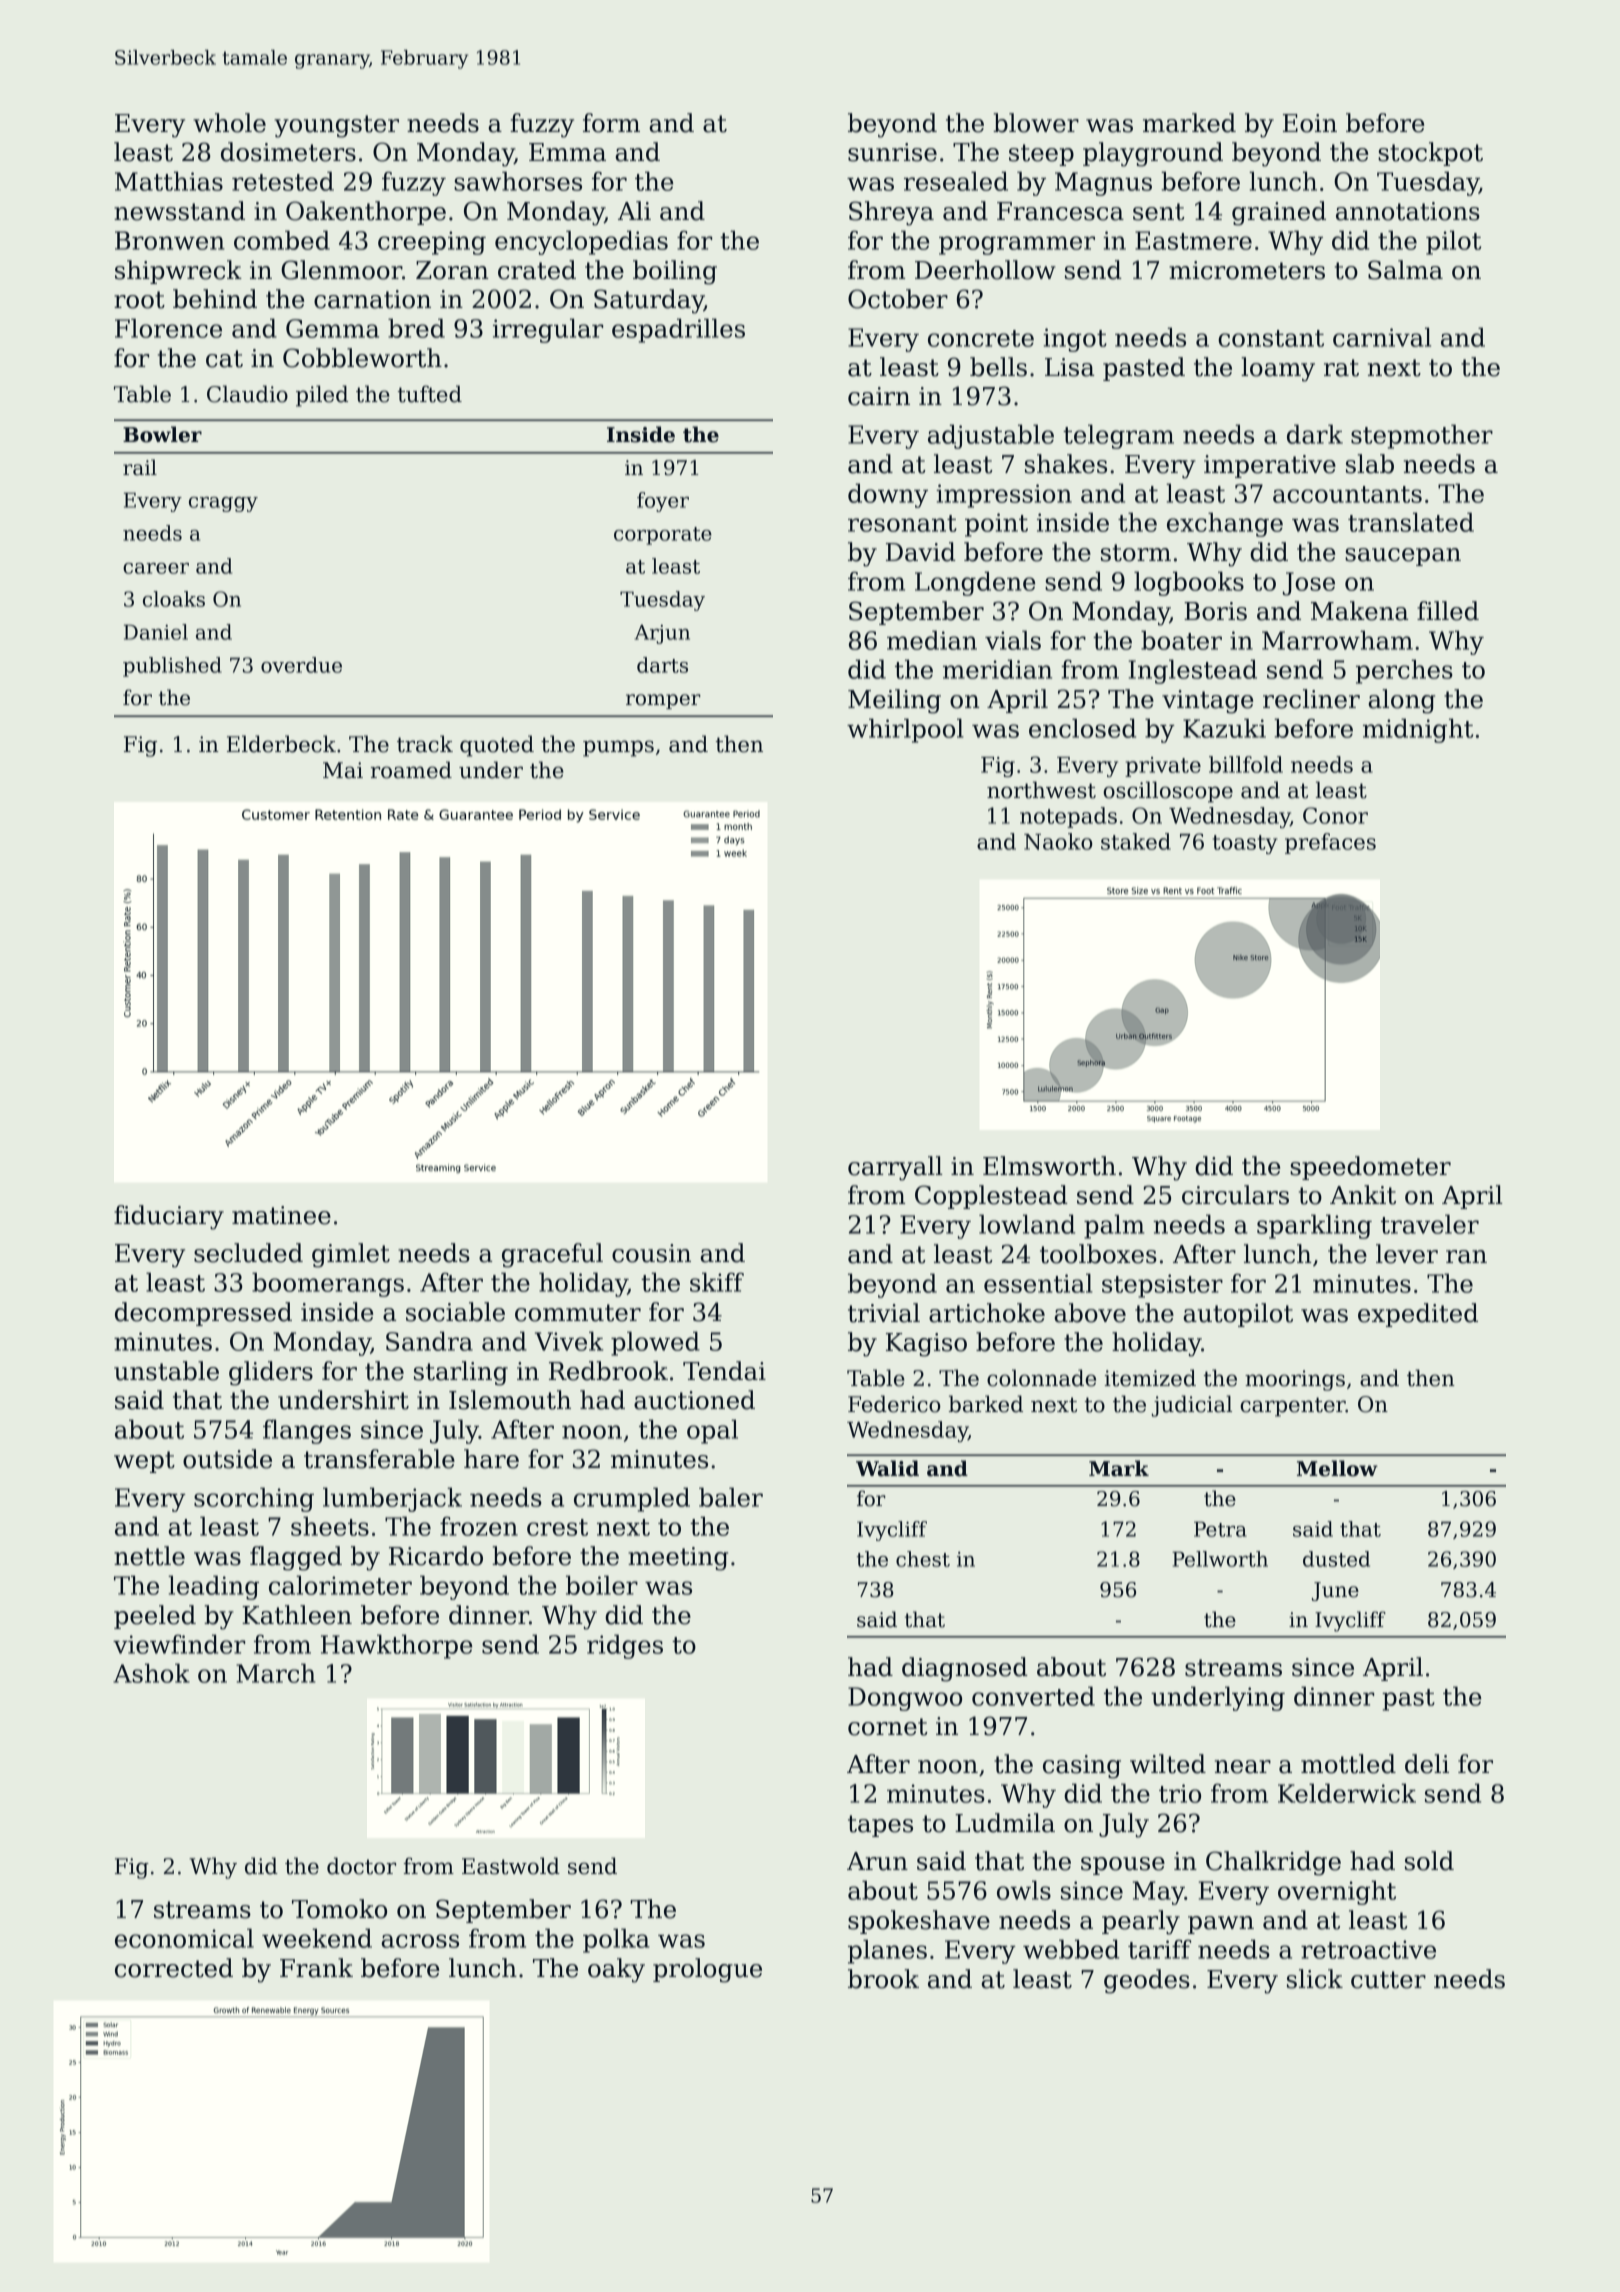 The width and height of the document is (1620, 2292). What do you see at coordinates (895, 1168) in the document?
I see `carryall` at bounding box center [895, 1168].
